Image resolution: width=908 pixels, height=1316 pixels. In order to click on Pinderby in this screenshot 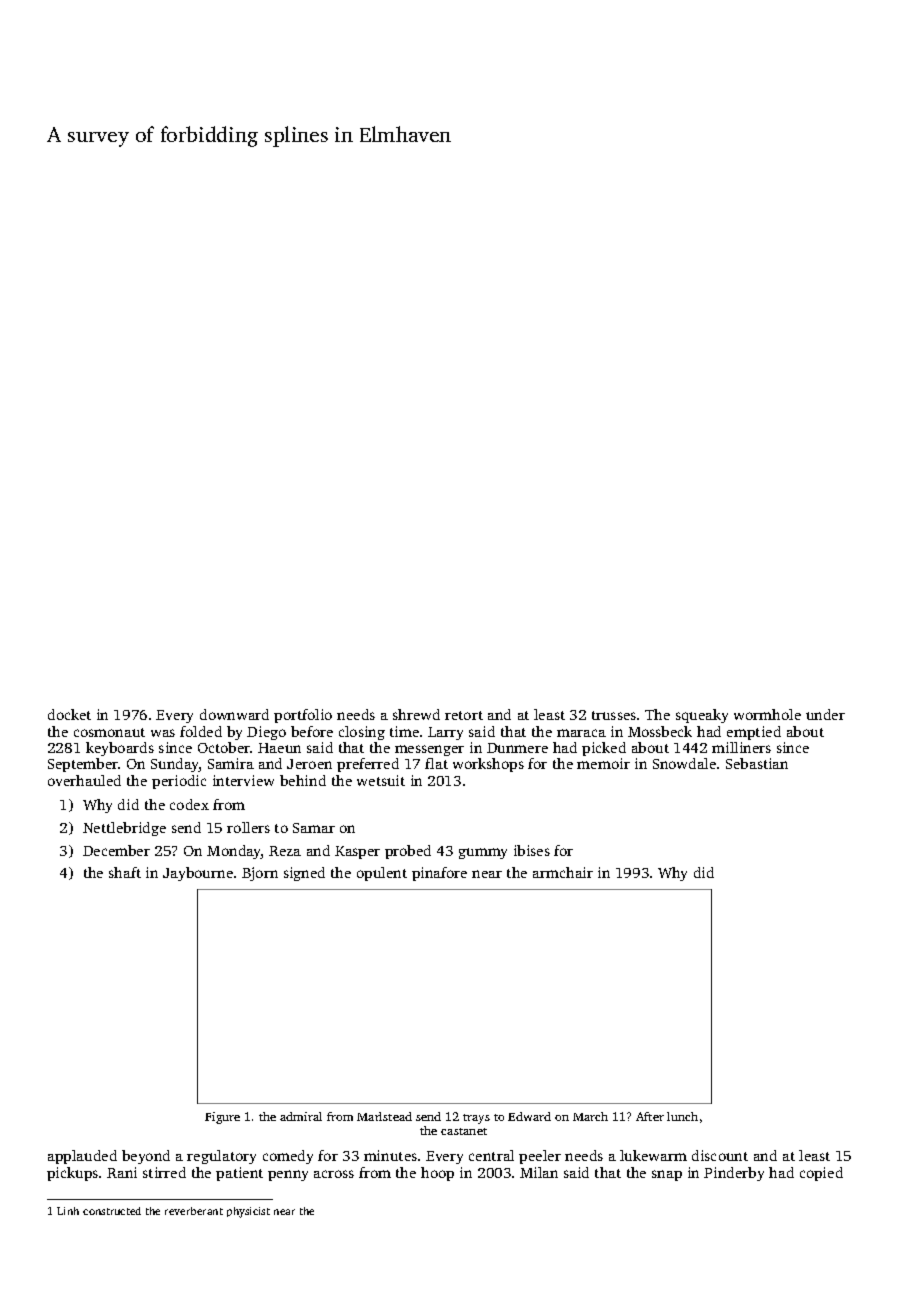, I will do `click(734, 1174)`.
